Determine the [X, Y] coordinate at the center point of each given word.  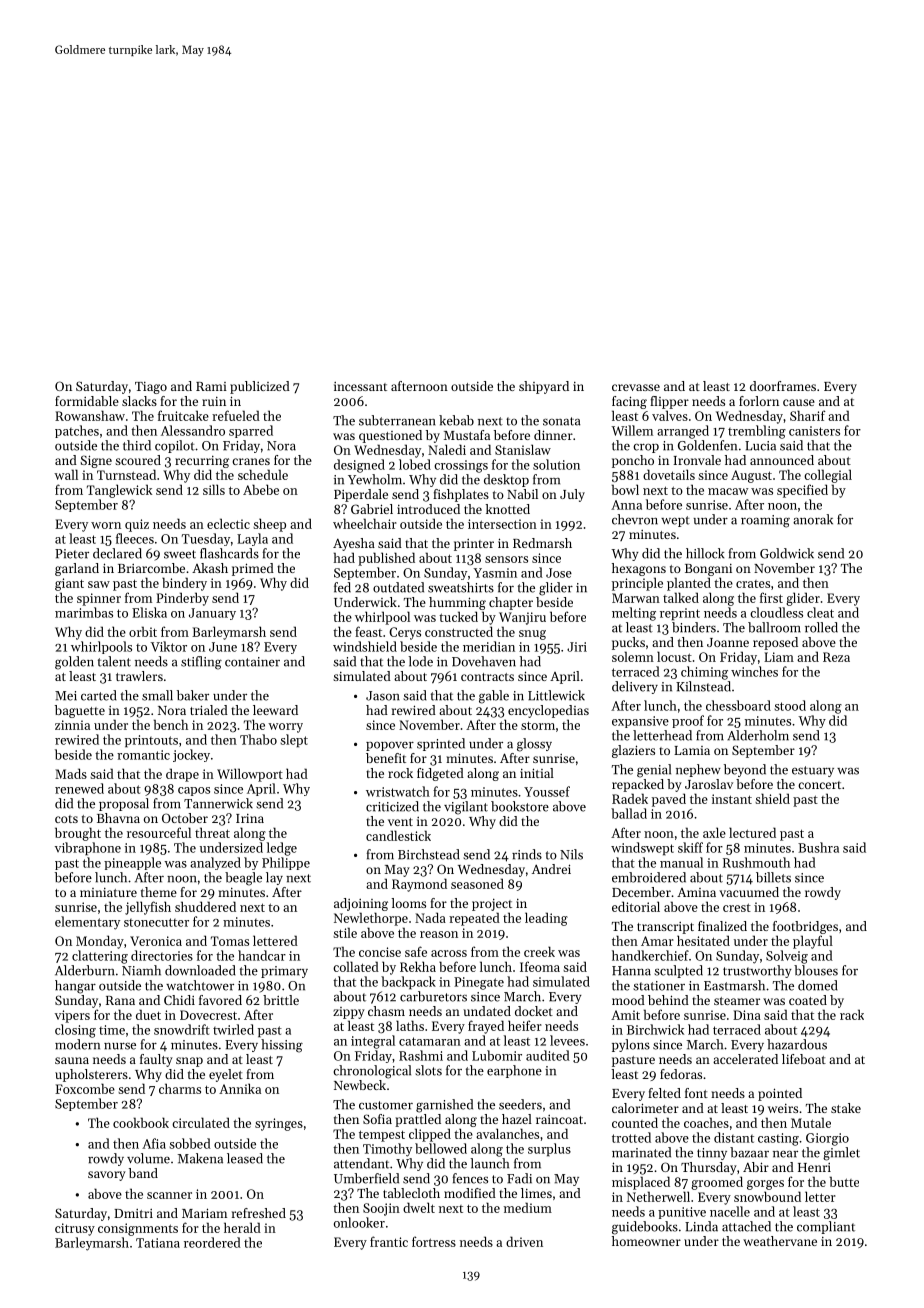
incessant [360, 386]
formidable [87, 401]
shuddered [205, 906]
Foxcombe [85, 1088]
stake [846, 1108]
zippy [349, 1013]
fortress [434, 1241]
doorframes [783, 386]
